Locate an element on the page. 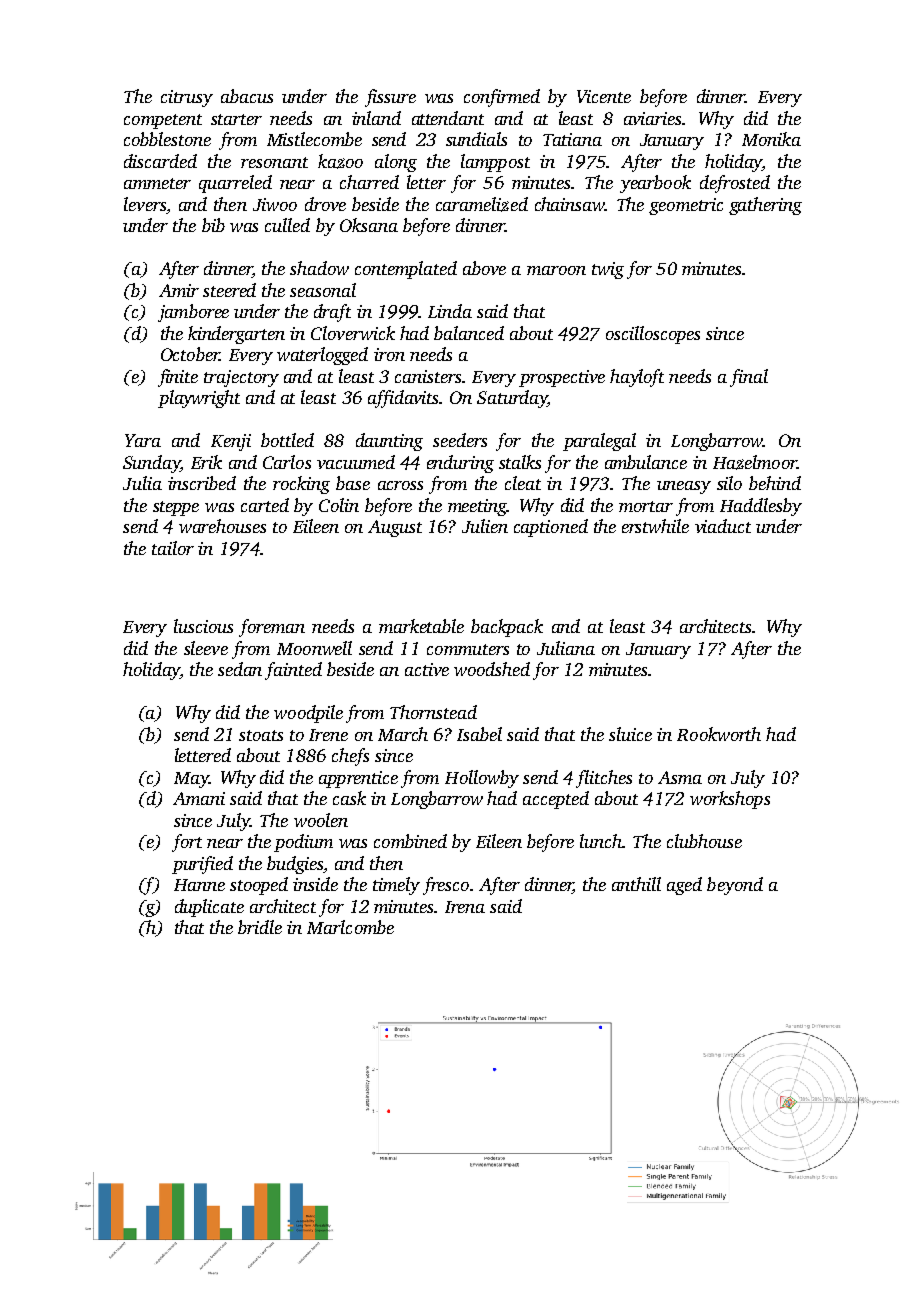 The width and height of the page is (924, 1314). Vicente is located at coordinates (604, 96).
